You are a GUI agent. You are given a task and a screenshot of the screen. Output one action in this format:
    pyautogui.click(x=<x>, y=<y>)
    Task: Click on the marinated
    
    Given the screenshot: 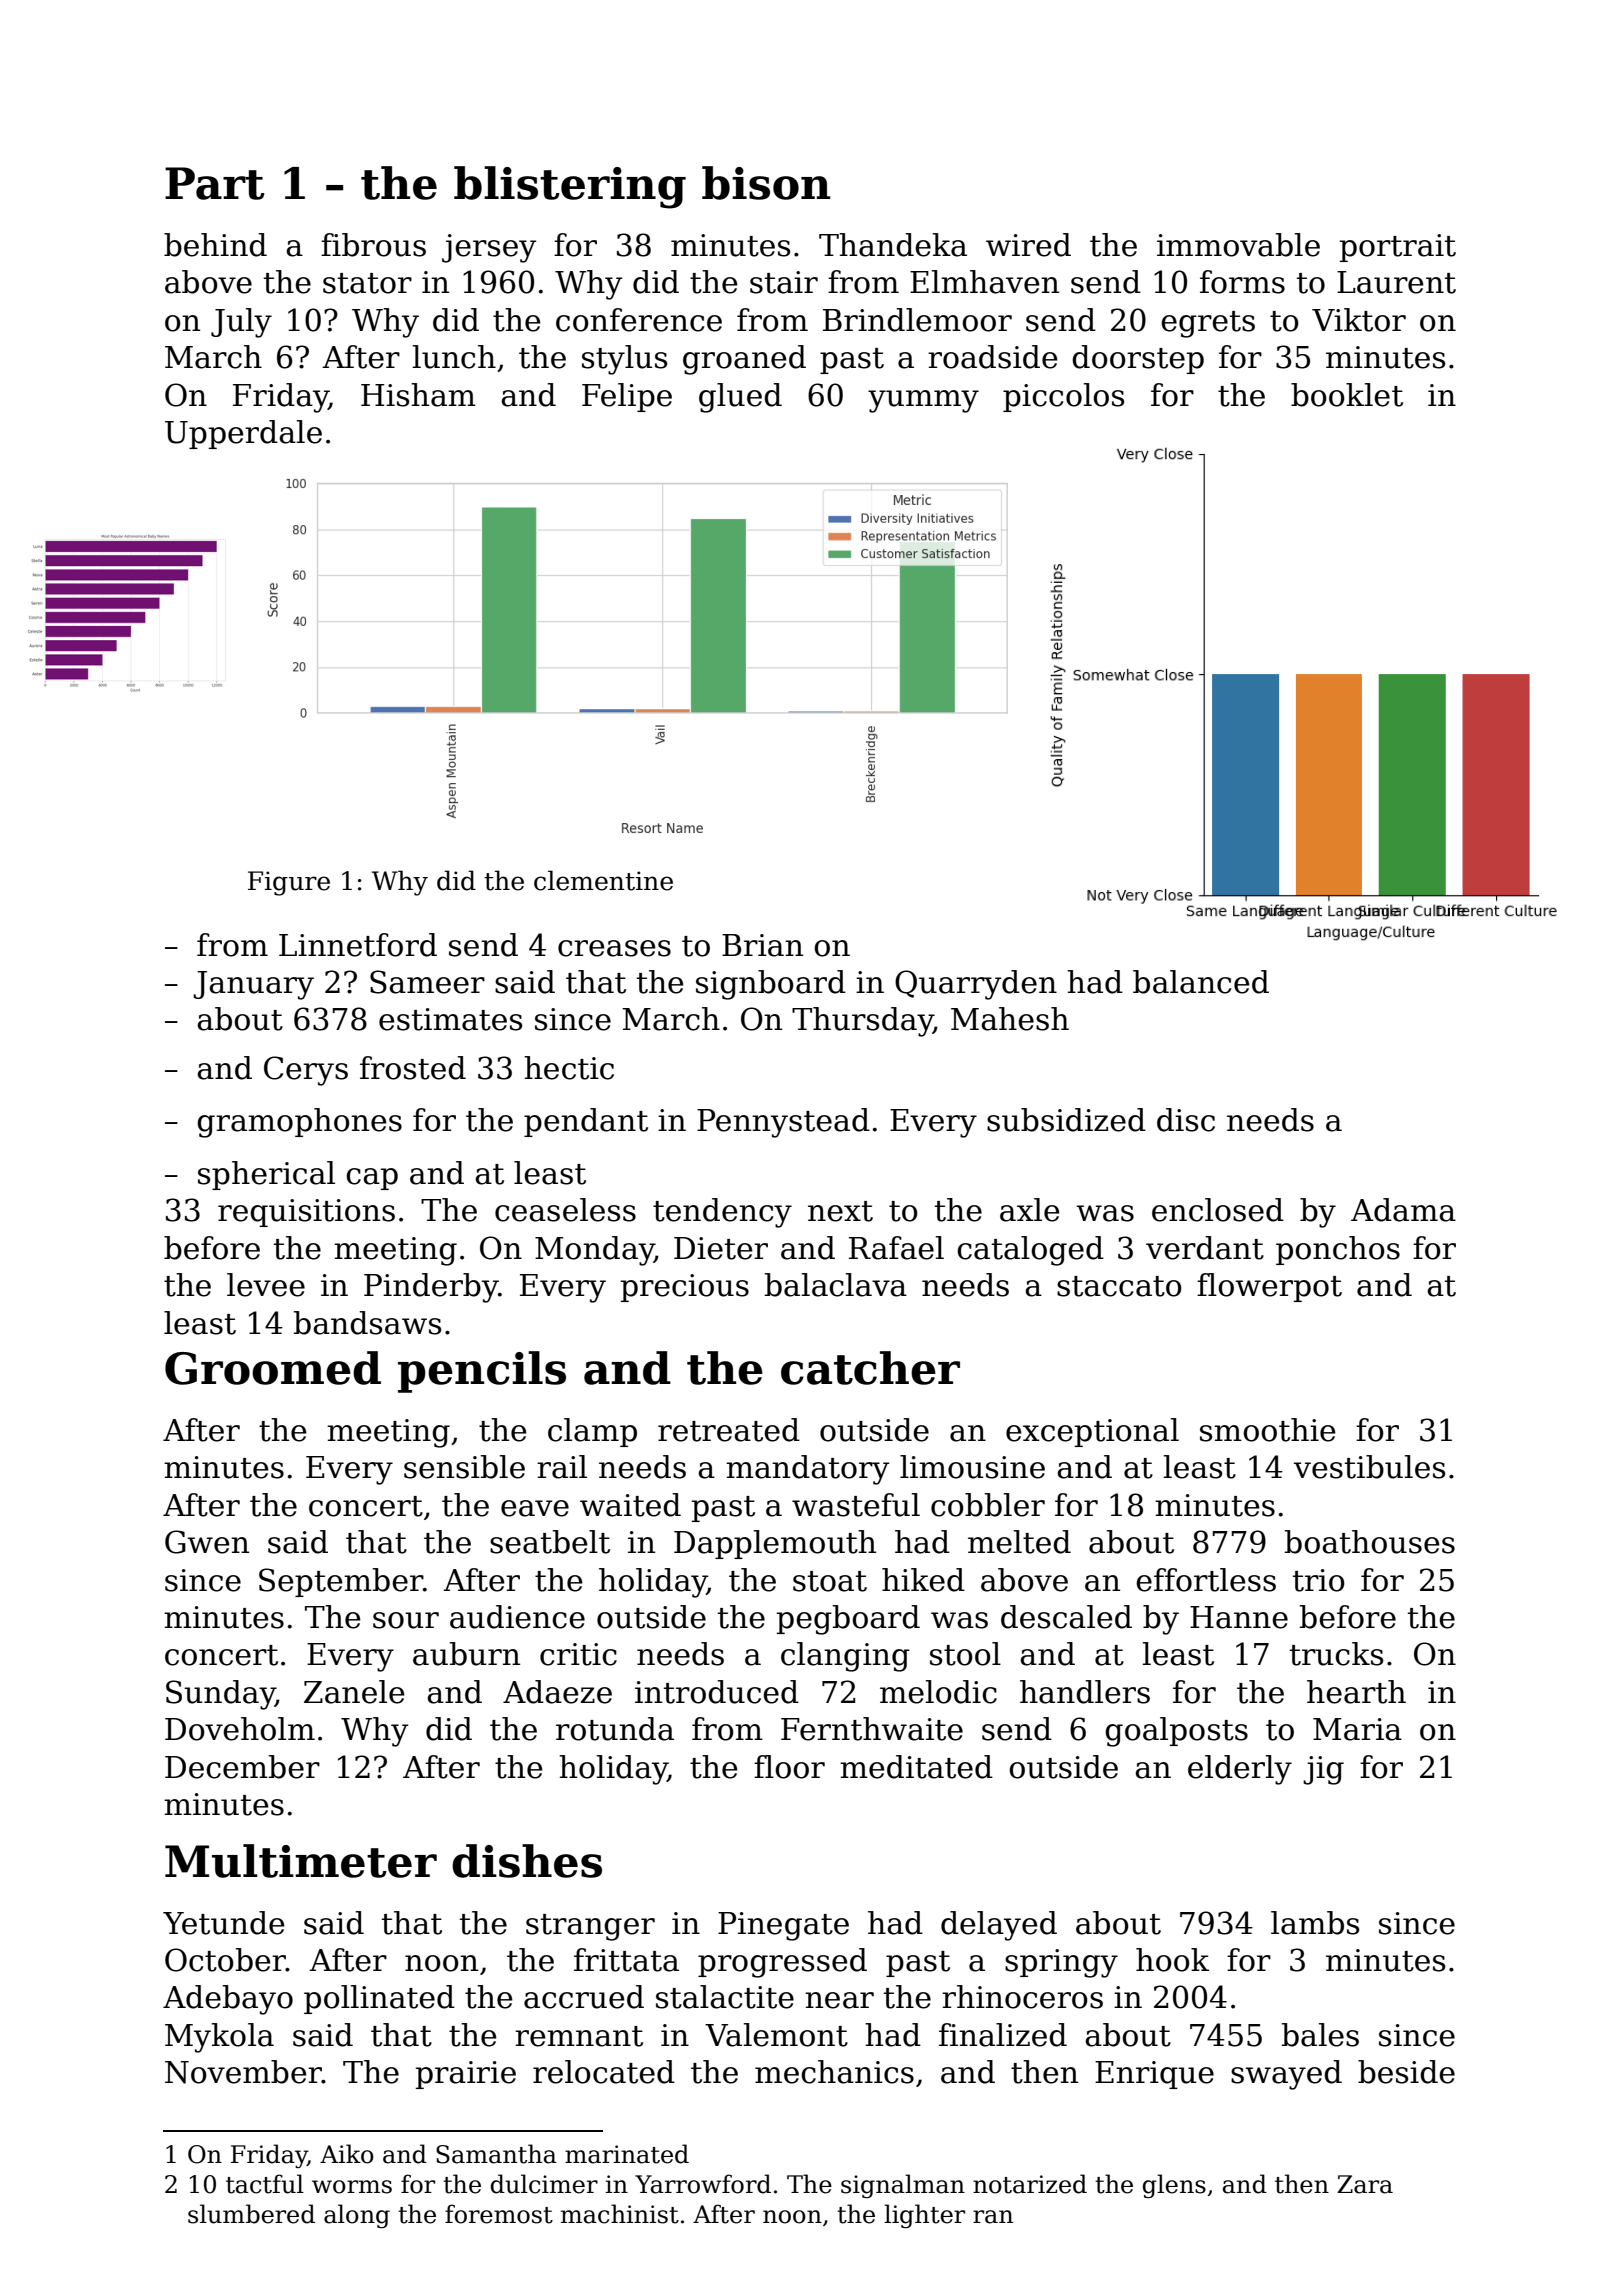 What is the action you would take?
    pyautogui.click(x=627, y=2154)
